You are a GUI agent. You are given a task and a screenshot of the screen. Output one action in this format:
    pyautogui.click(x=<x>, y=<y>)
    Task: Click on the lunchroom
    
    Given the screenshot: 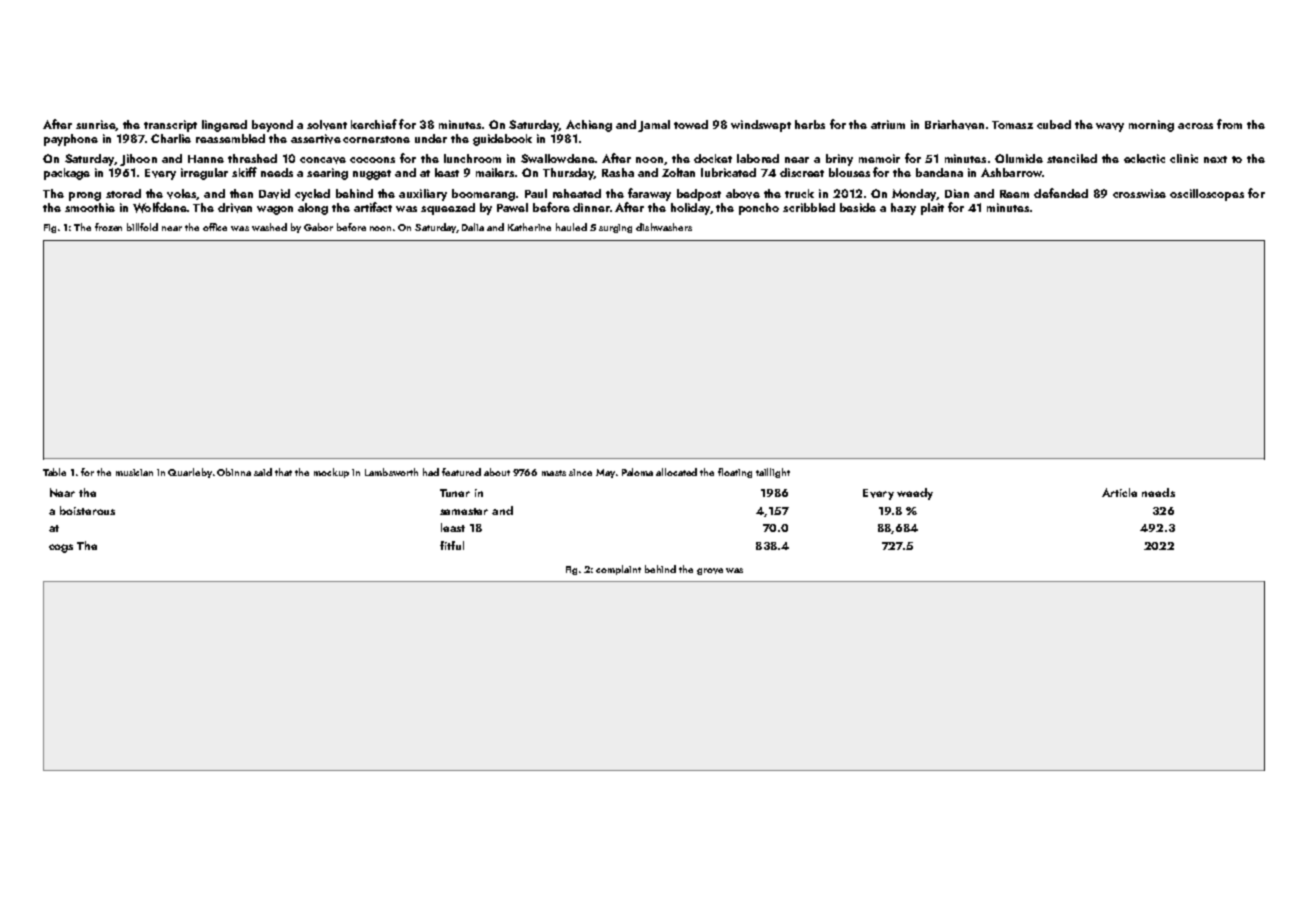 What is the action you would take?
    pyautogui.click(x=472, y=158)
